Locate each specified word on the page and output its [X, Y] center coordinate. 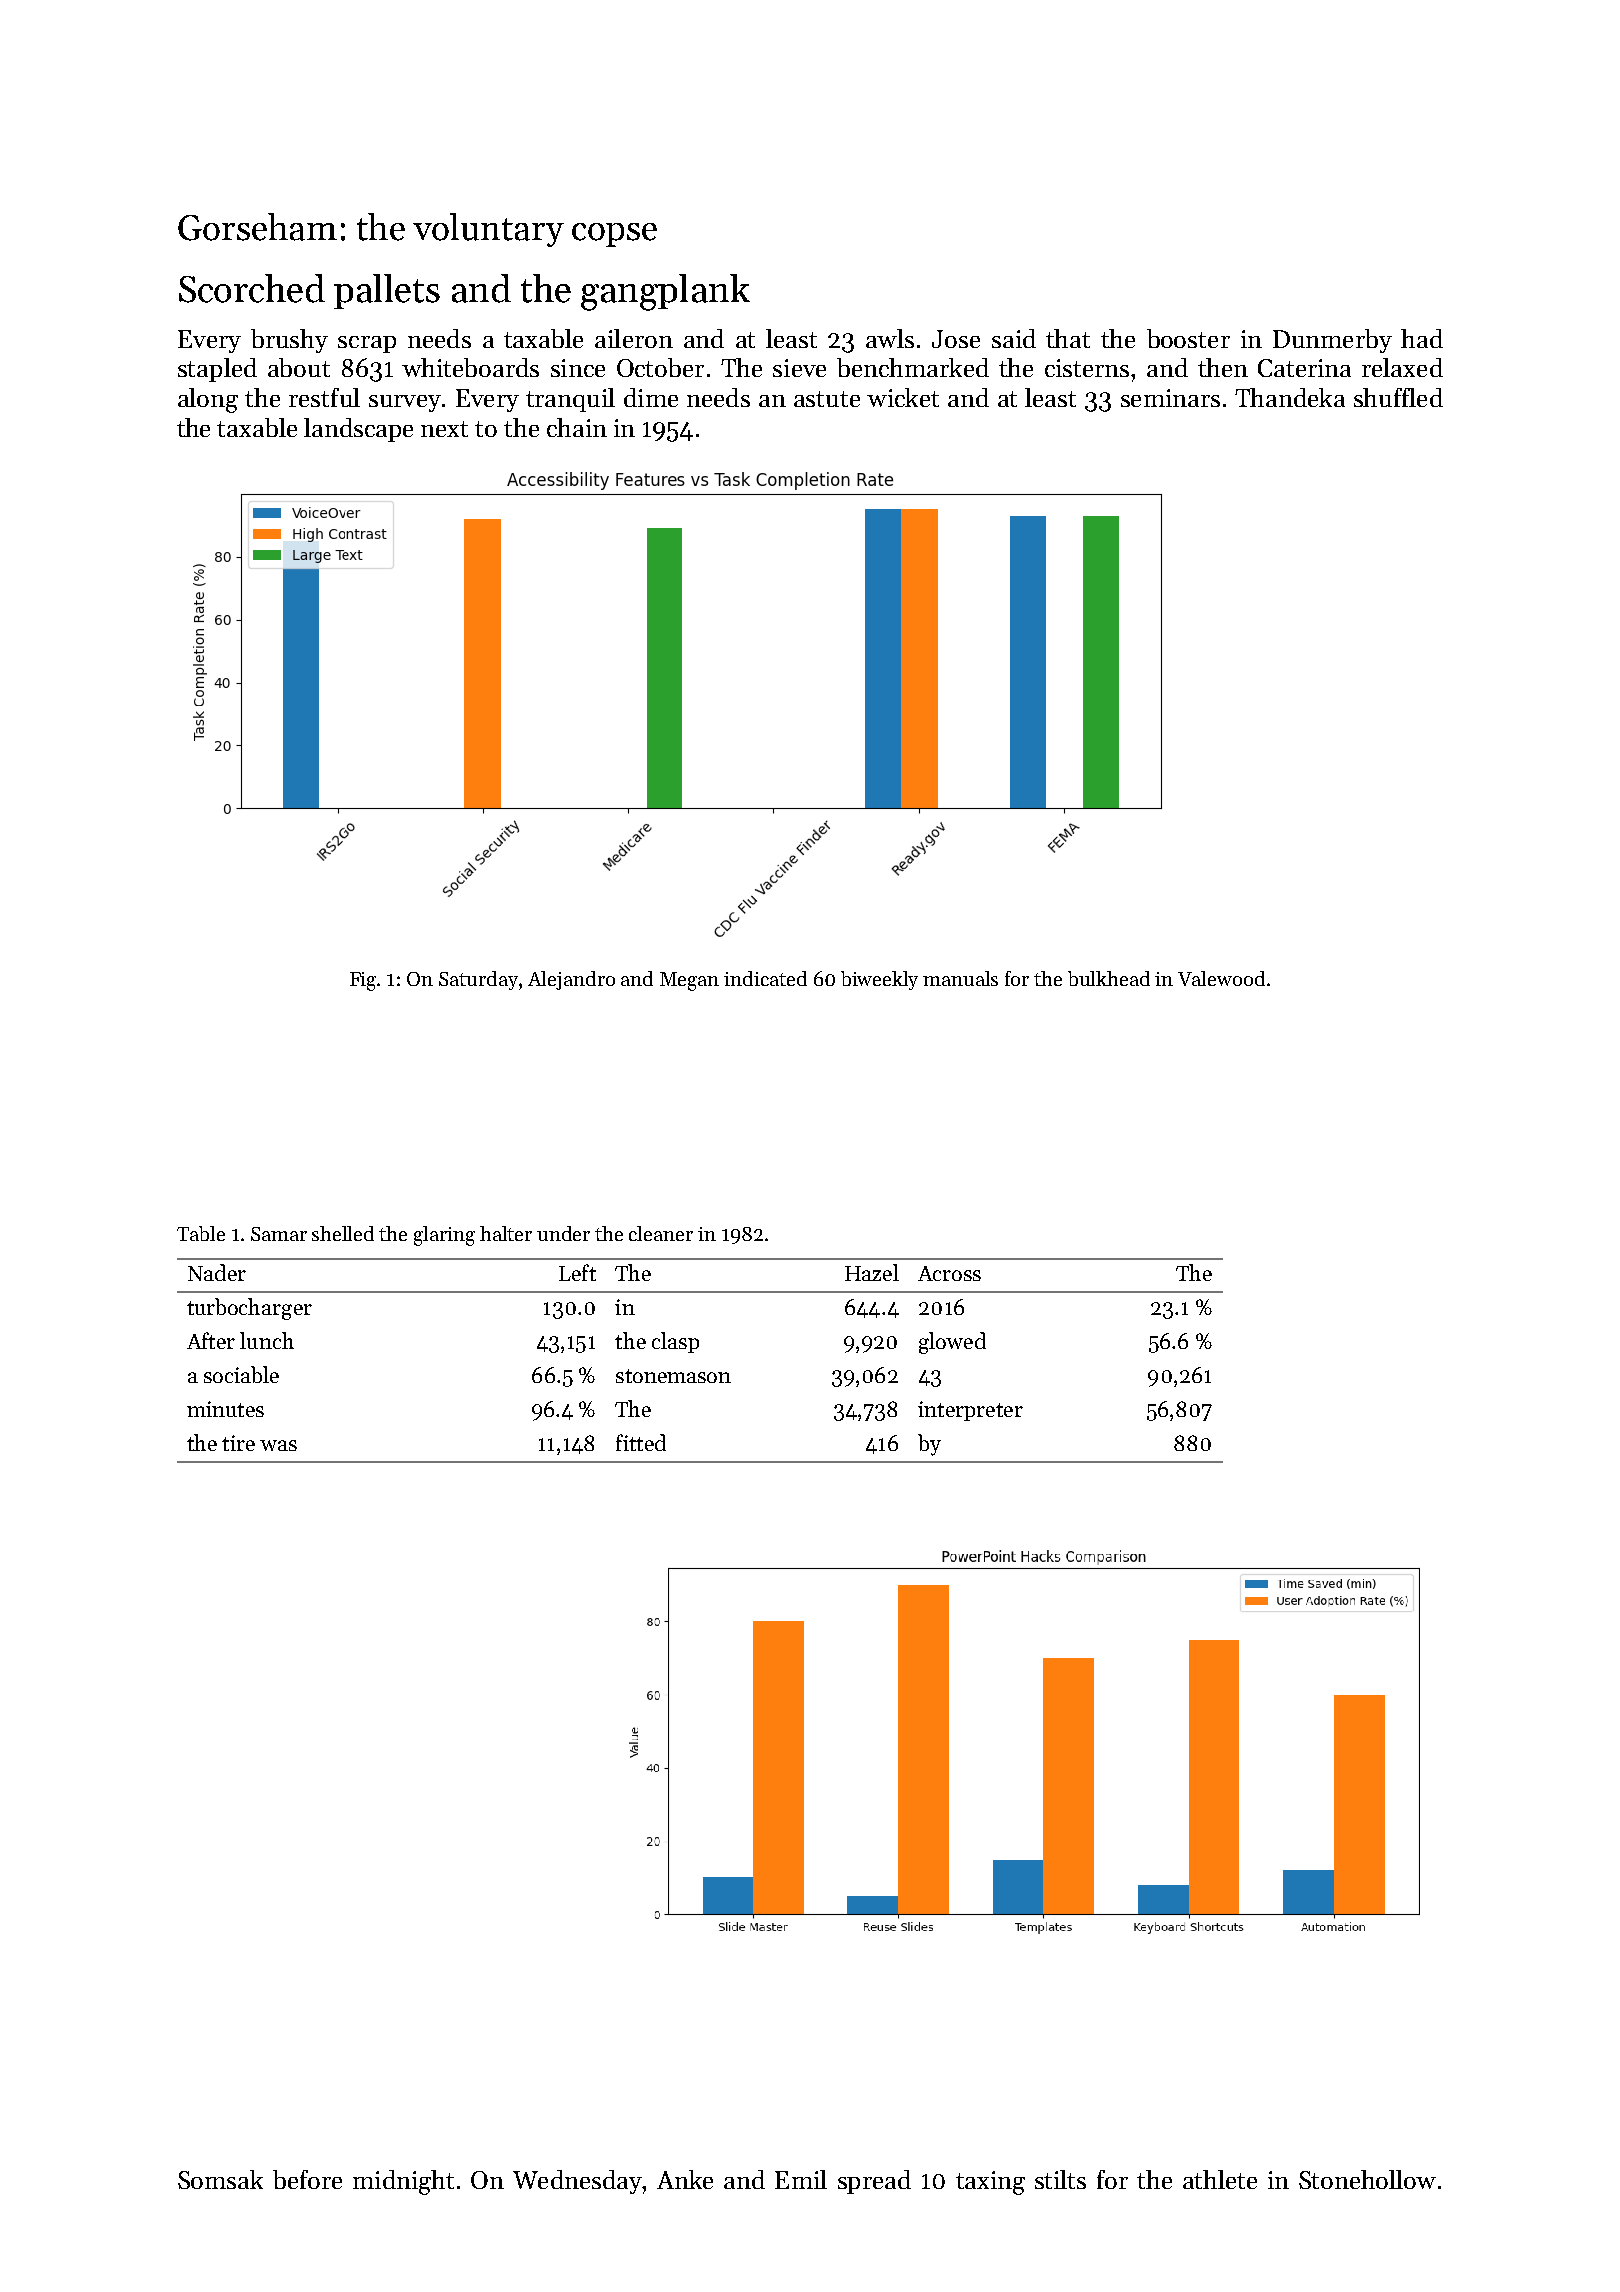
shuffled [1398, 397]
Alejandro [571, 980]
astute [827, 399]
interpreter [970, 1411]
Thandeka [1290, 397]
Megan [689, 981]
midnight [403, 2182]
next [444, 429]
